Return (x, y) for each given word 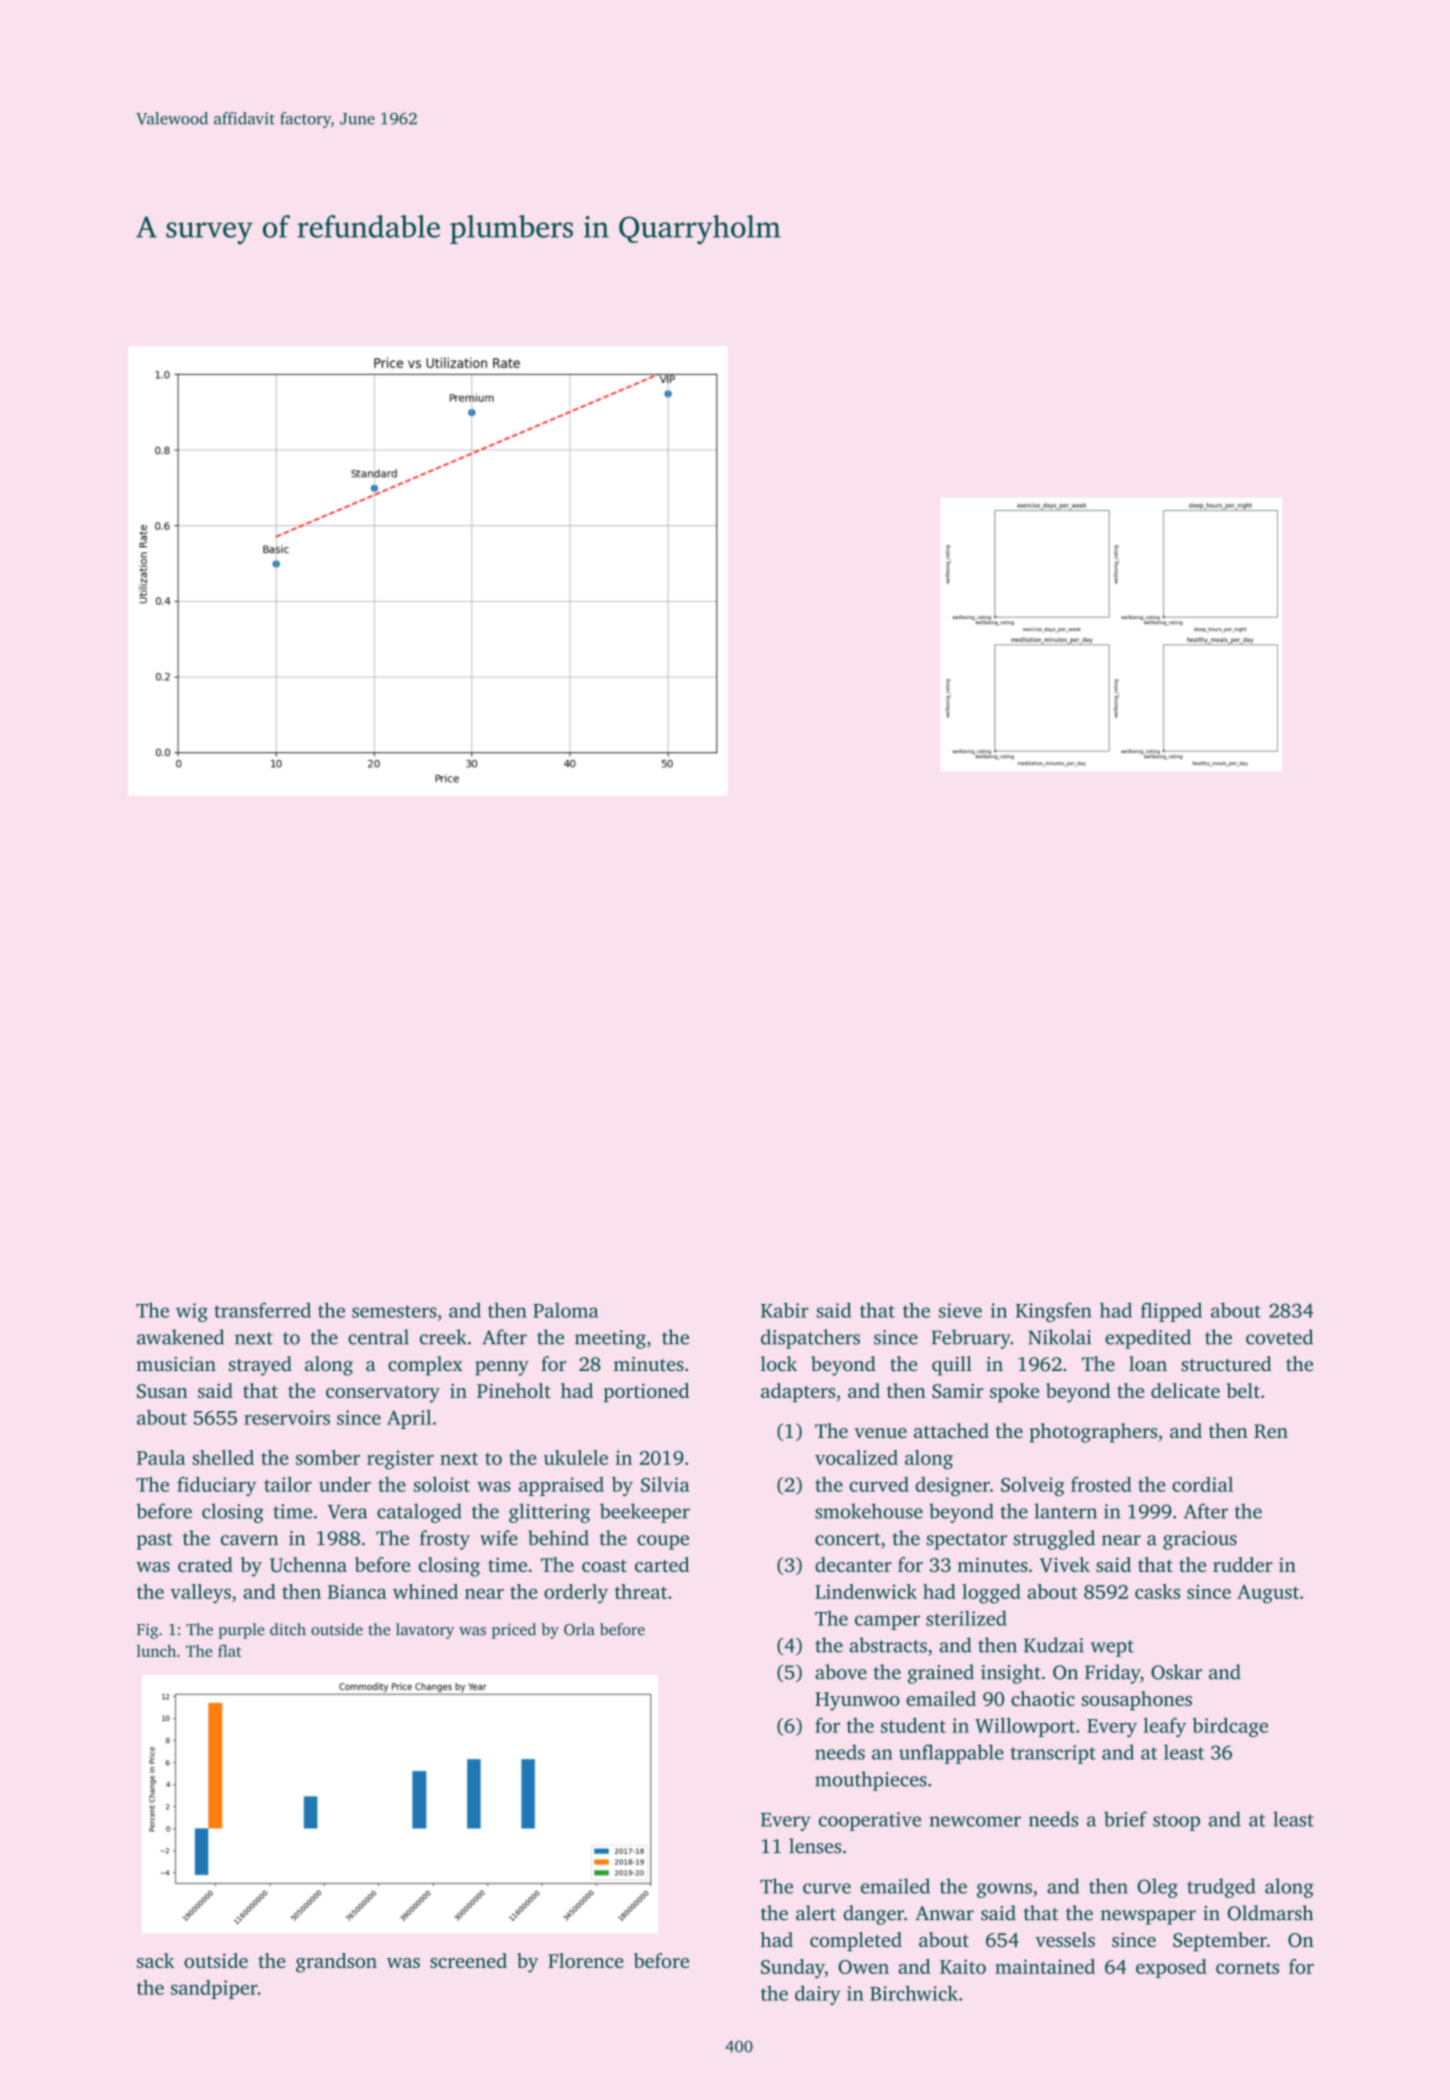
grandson (336, 1963)
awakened (180, 1337)
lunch (156, 1651)
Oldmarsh (1270, 1913)
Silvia (665, 1484)
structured (1226, 1363)
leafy (1165, 1727)
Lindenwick (866, 1591)
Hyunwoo (857, 1701)
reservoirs (287, 1417)
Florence (586, 1960)
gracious (1200, 1540)
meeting (610, 1339)
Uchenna (308, 1564)
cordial (1202, 1484)
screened (468, 1960)
